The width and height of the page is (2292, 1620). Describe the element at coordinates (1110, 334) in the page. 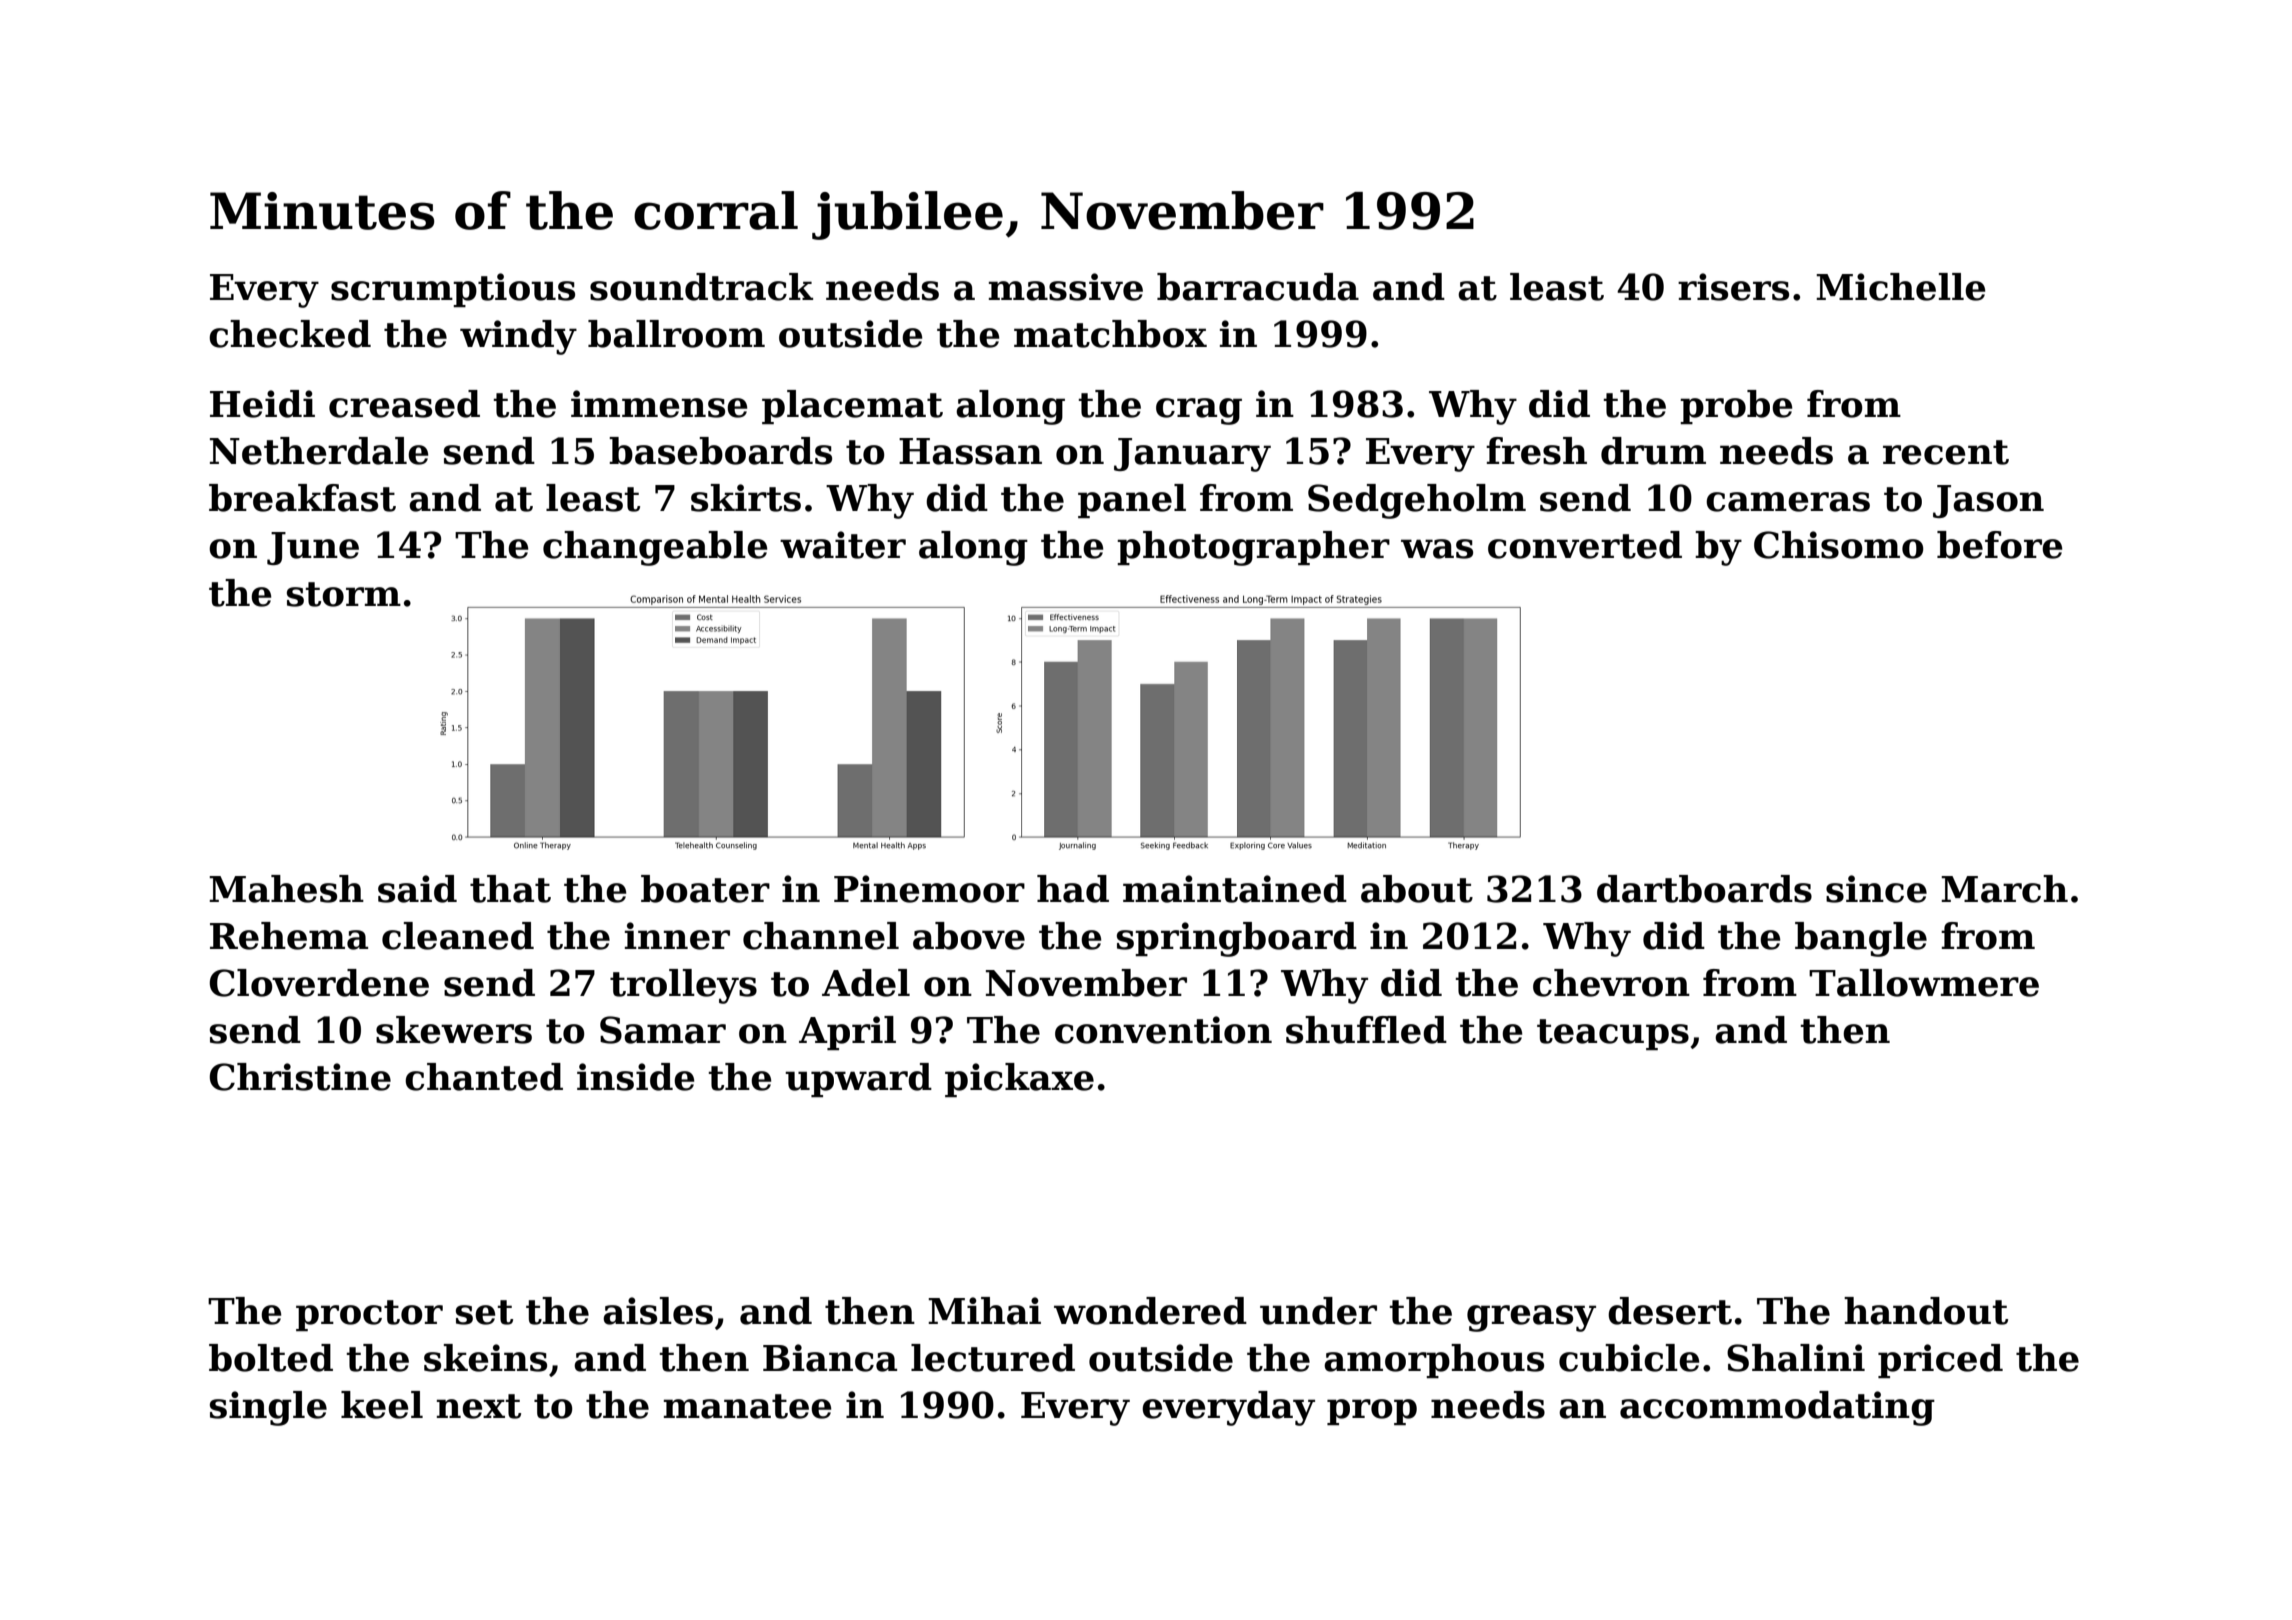

I see `matchbox` at that location.
